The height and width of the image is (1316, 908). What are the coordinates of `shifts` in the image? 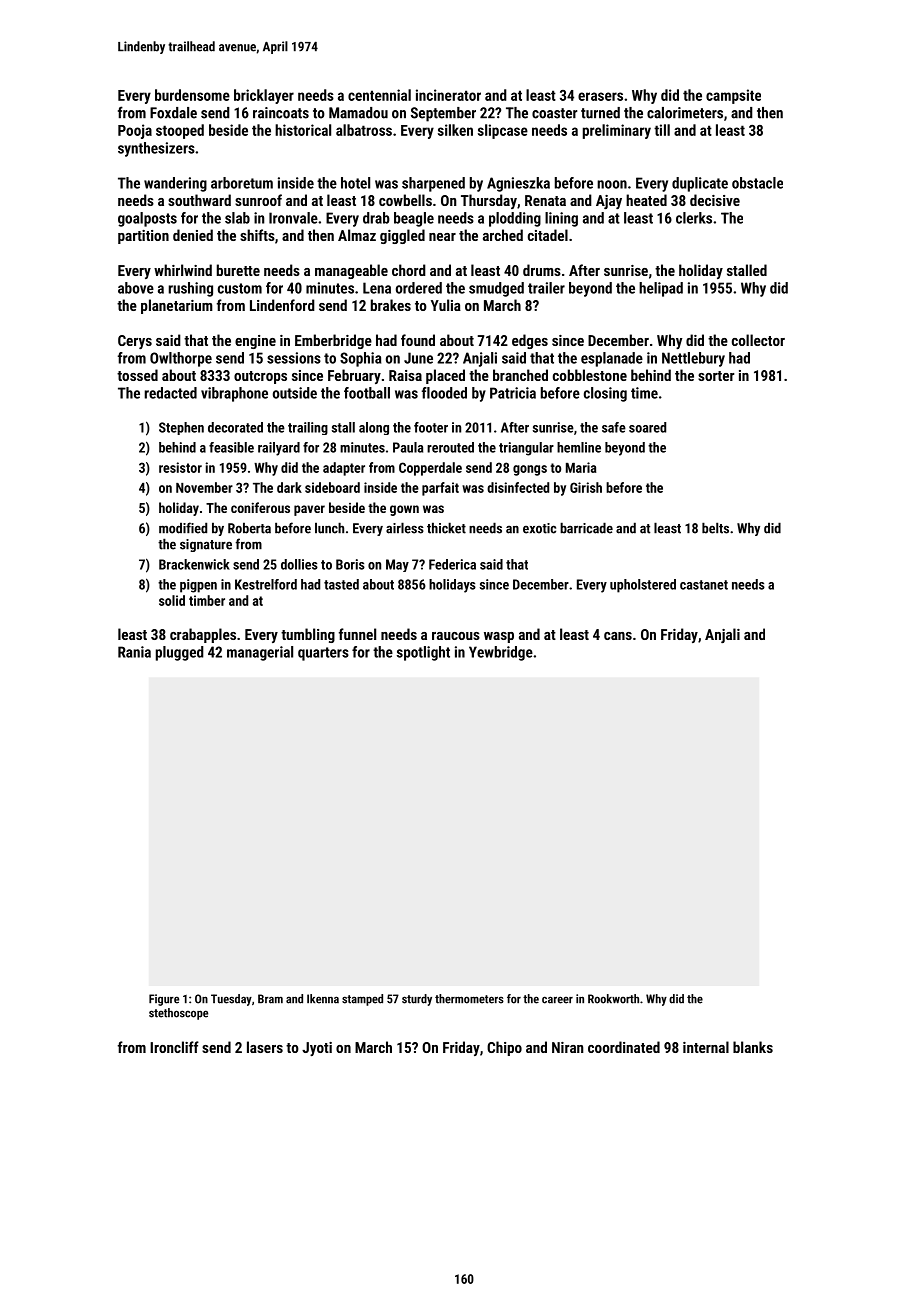 It's located at (257, 235).
